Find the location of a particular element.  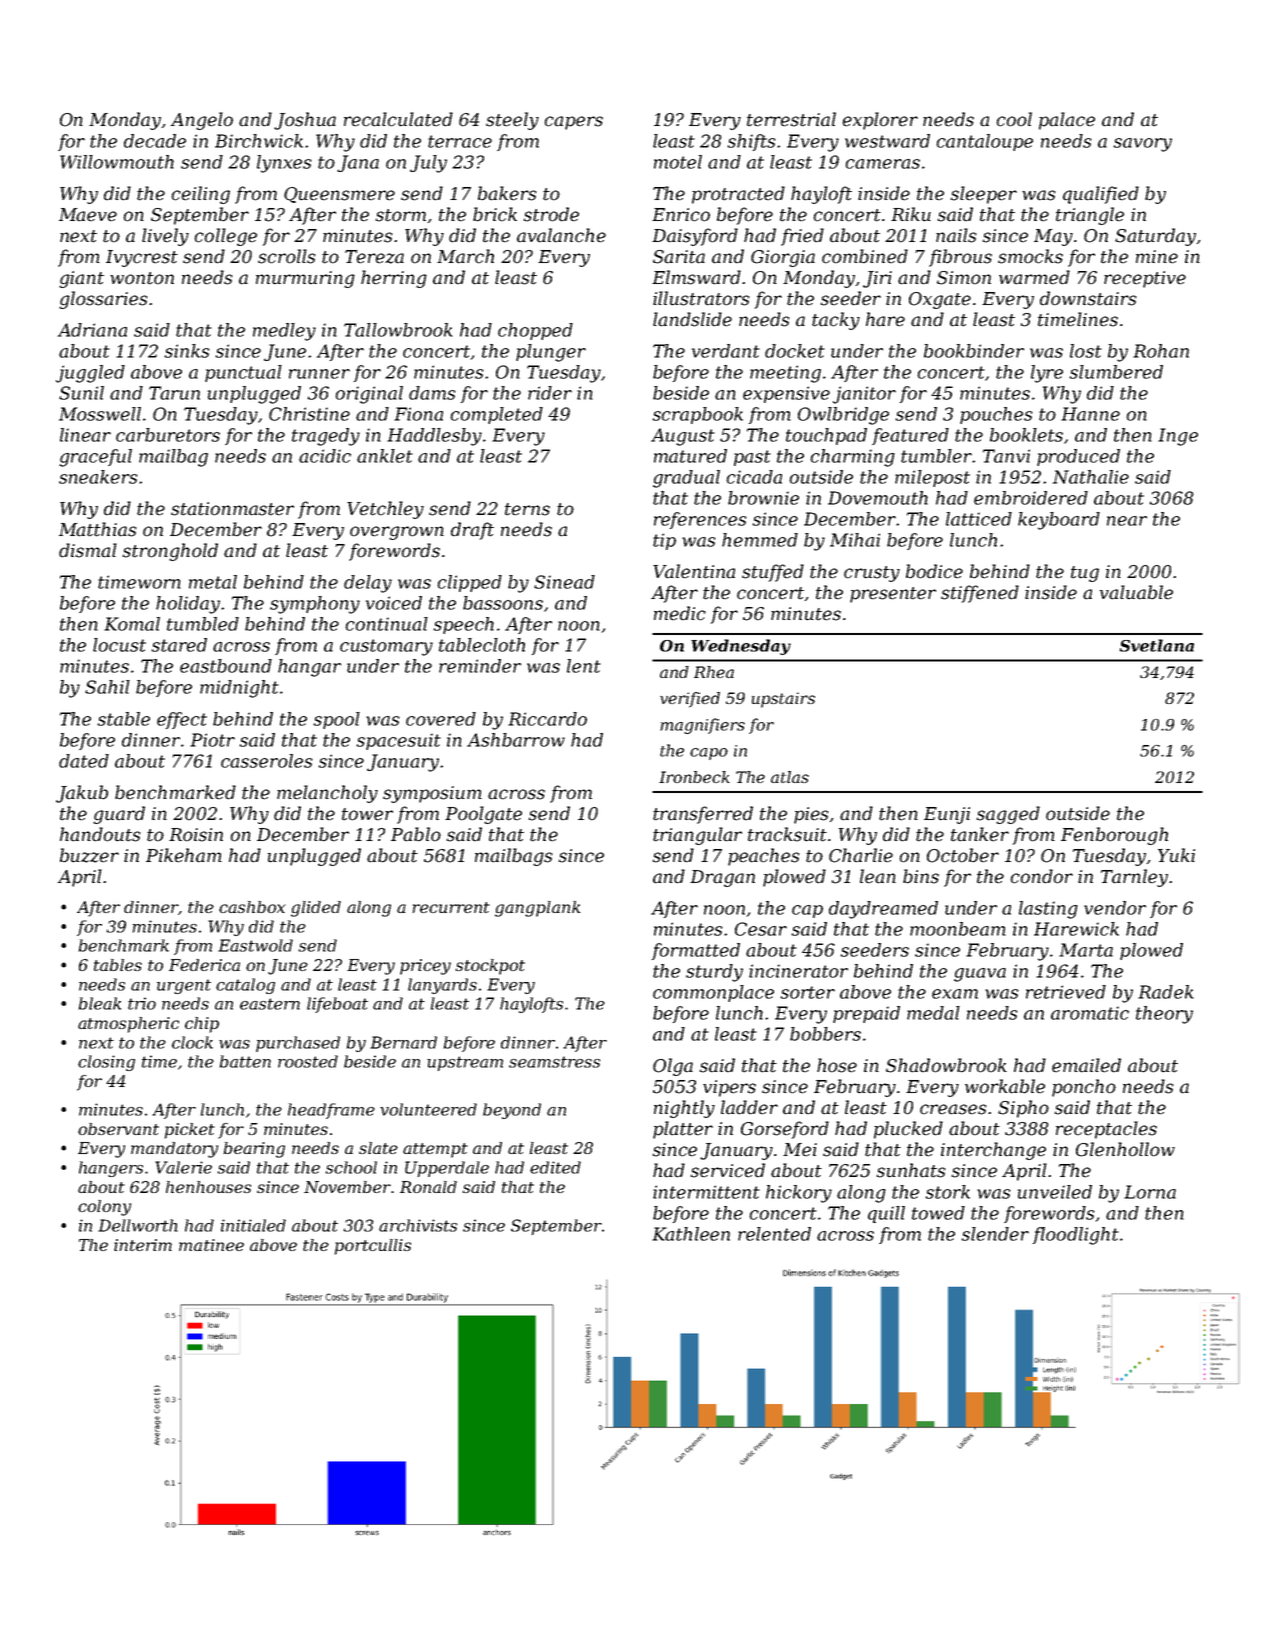

matinee is located at coordinates (211, 1245).
